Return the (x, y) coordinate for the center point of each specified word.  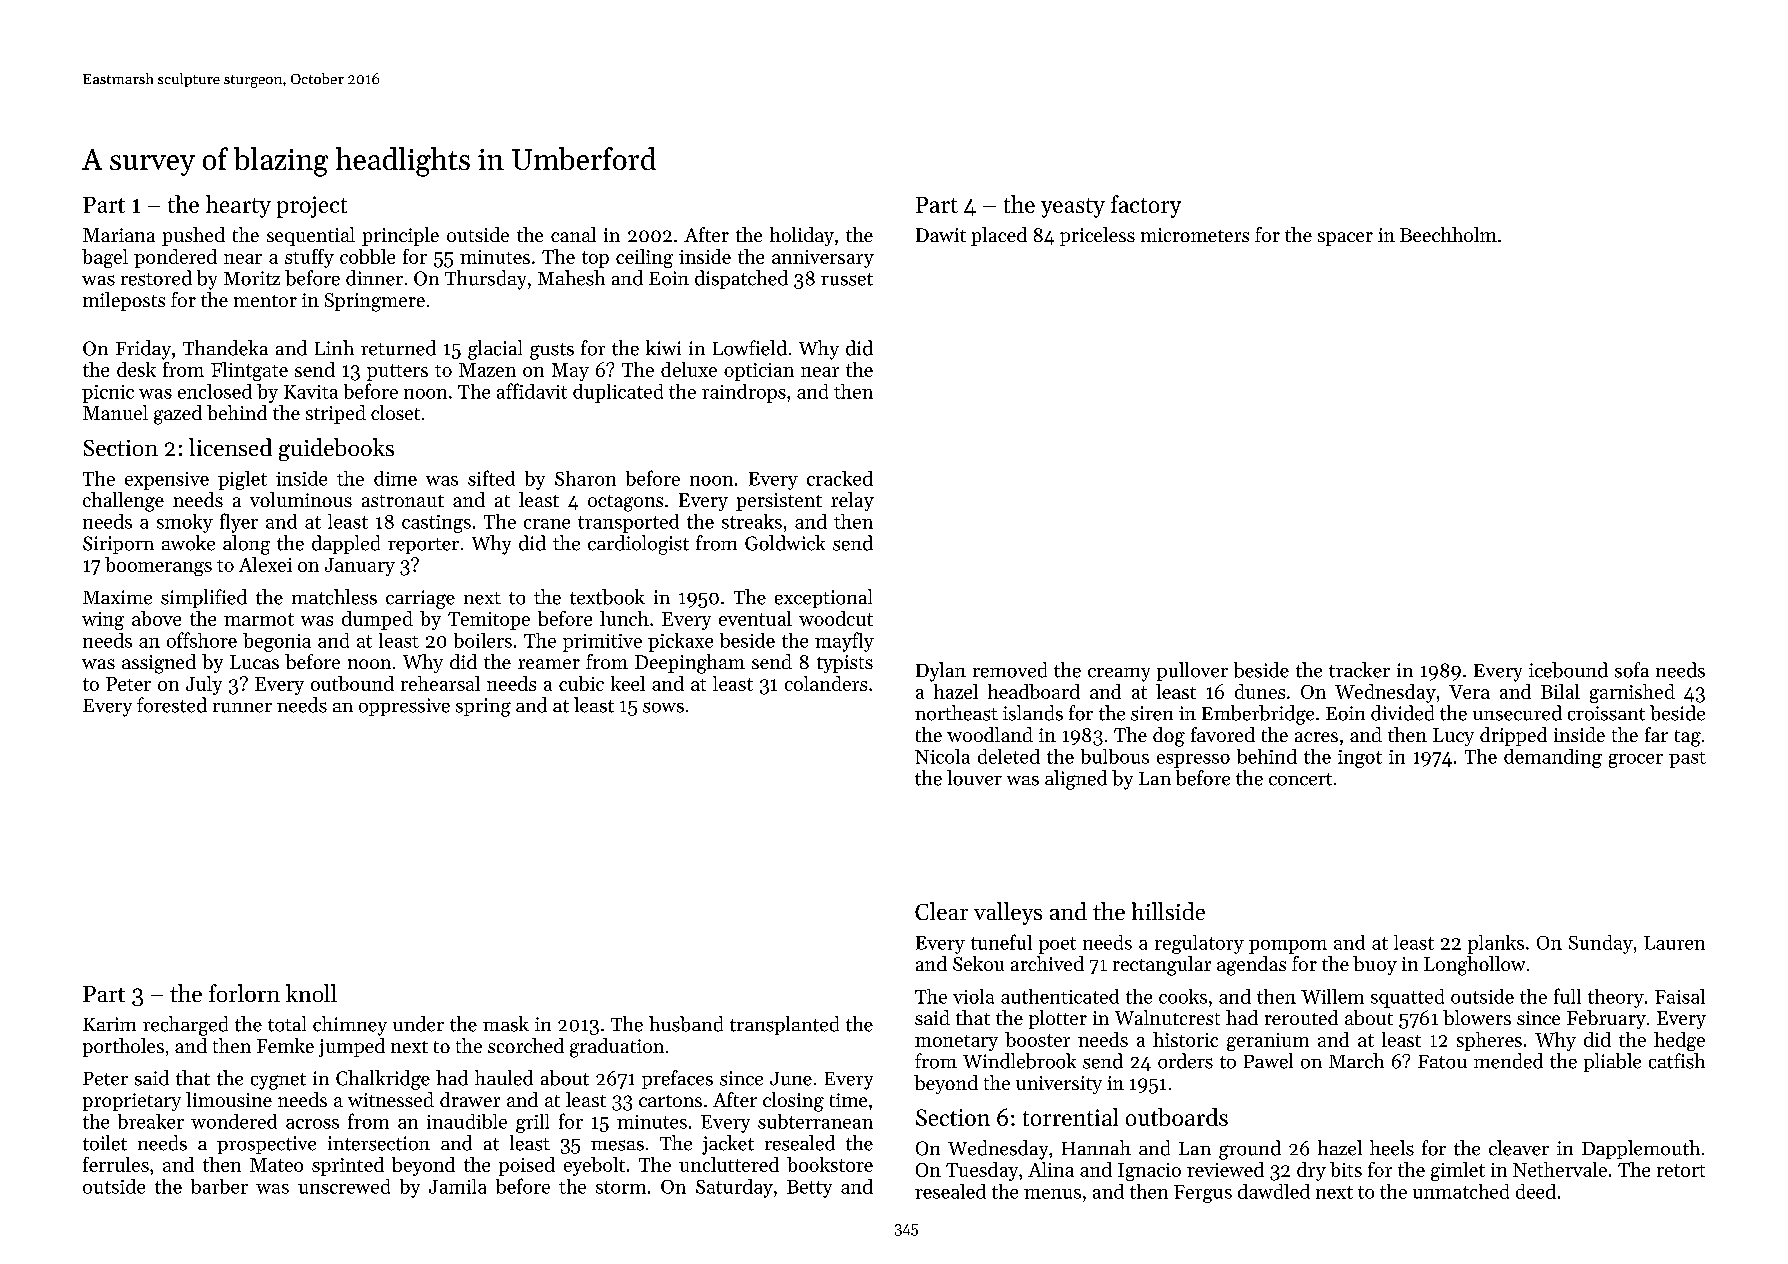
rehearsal (440, 683)
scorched (526, 1045)
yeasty (1073, 208)
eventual (755, 618)
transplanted (784, 1025)
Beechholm (1448, 234)
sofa (1632, 670)
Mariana (119, 235)
